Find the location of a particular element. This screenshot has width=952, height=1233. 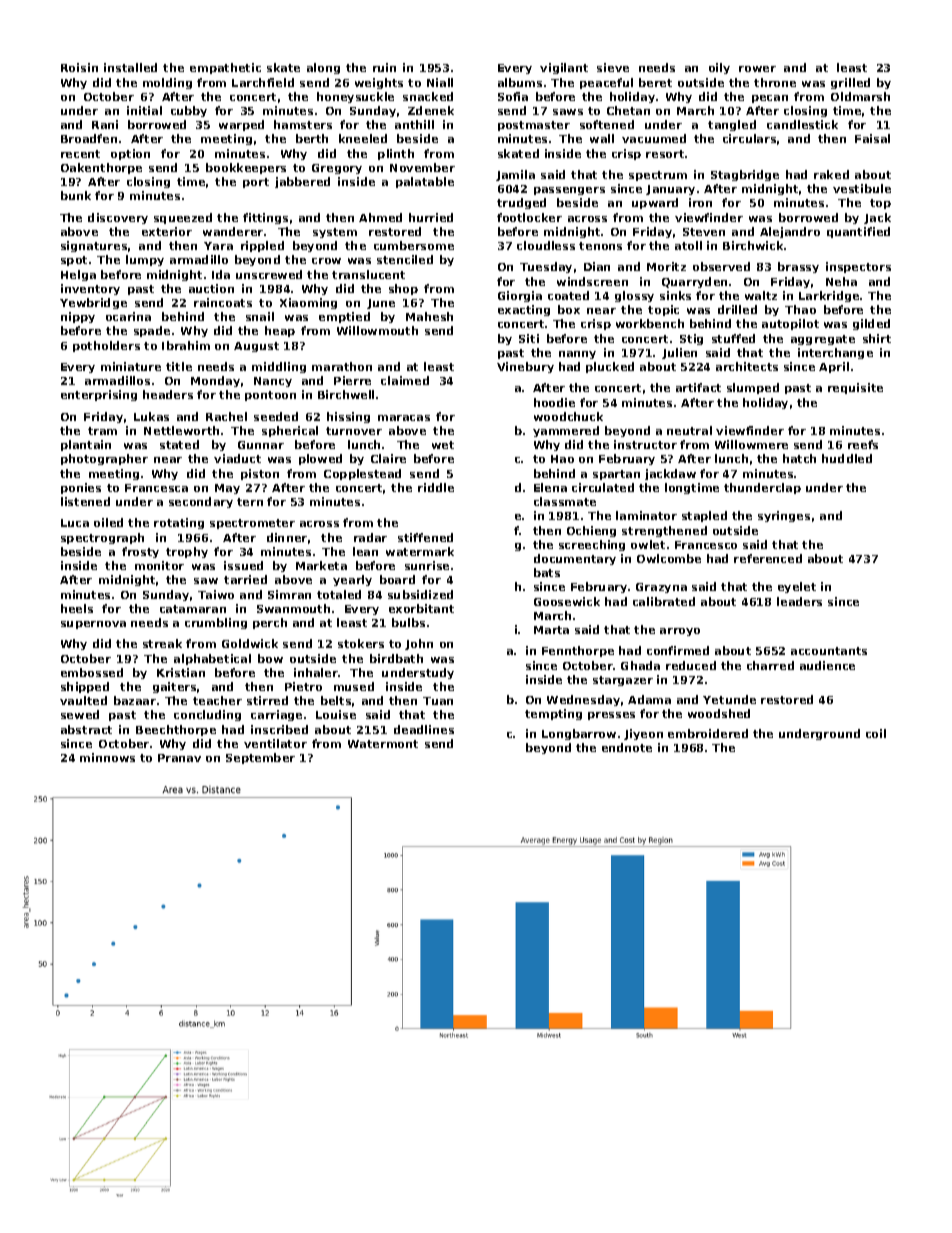

sewed is located at coordinates (80, 714).
